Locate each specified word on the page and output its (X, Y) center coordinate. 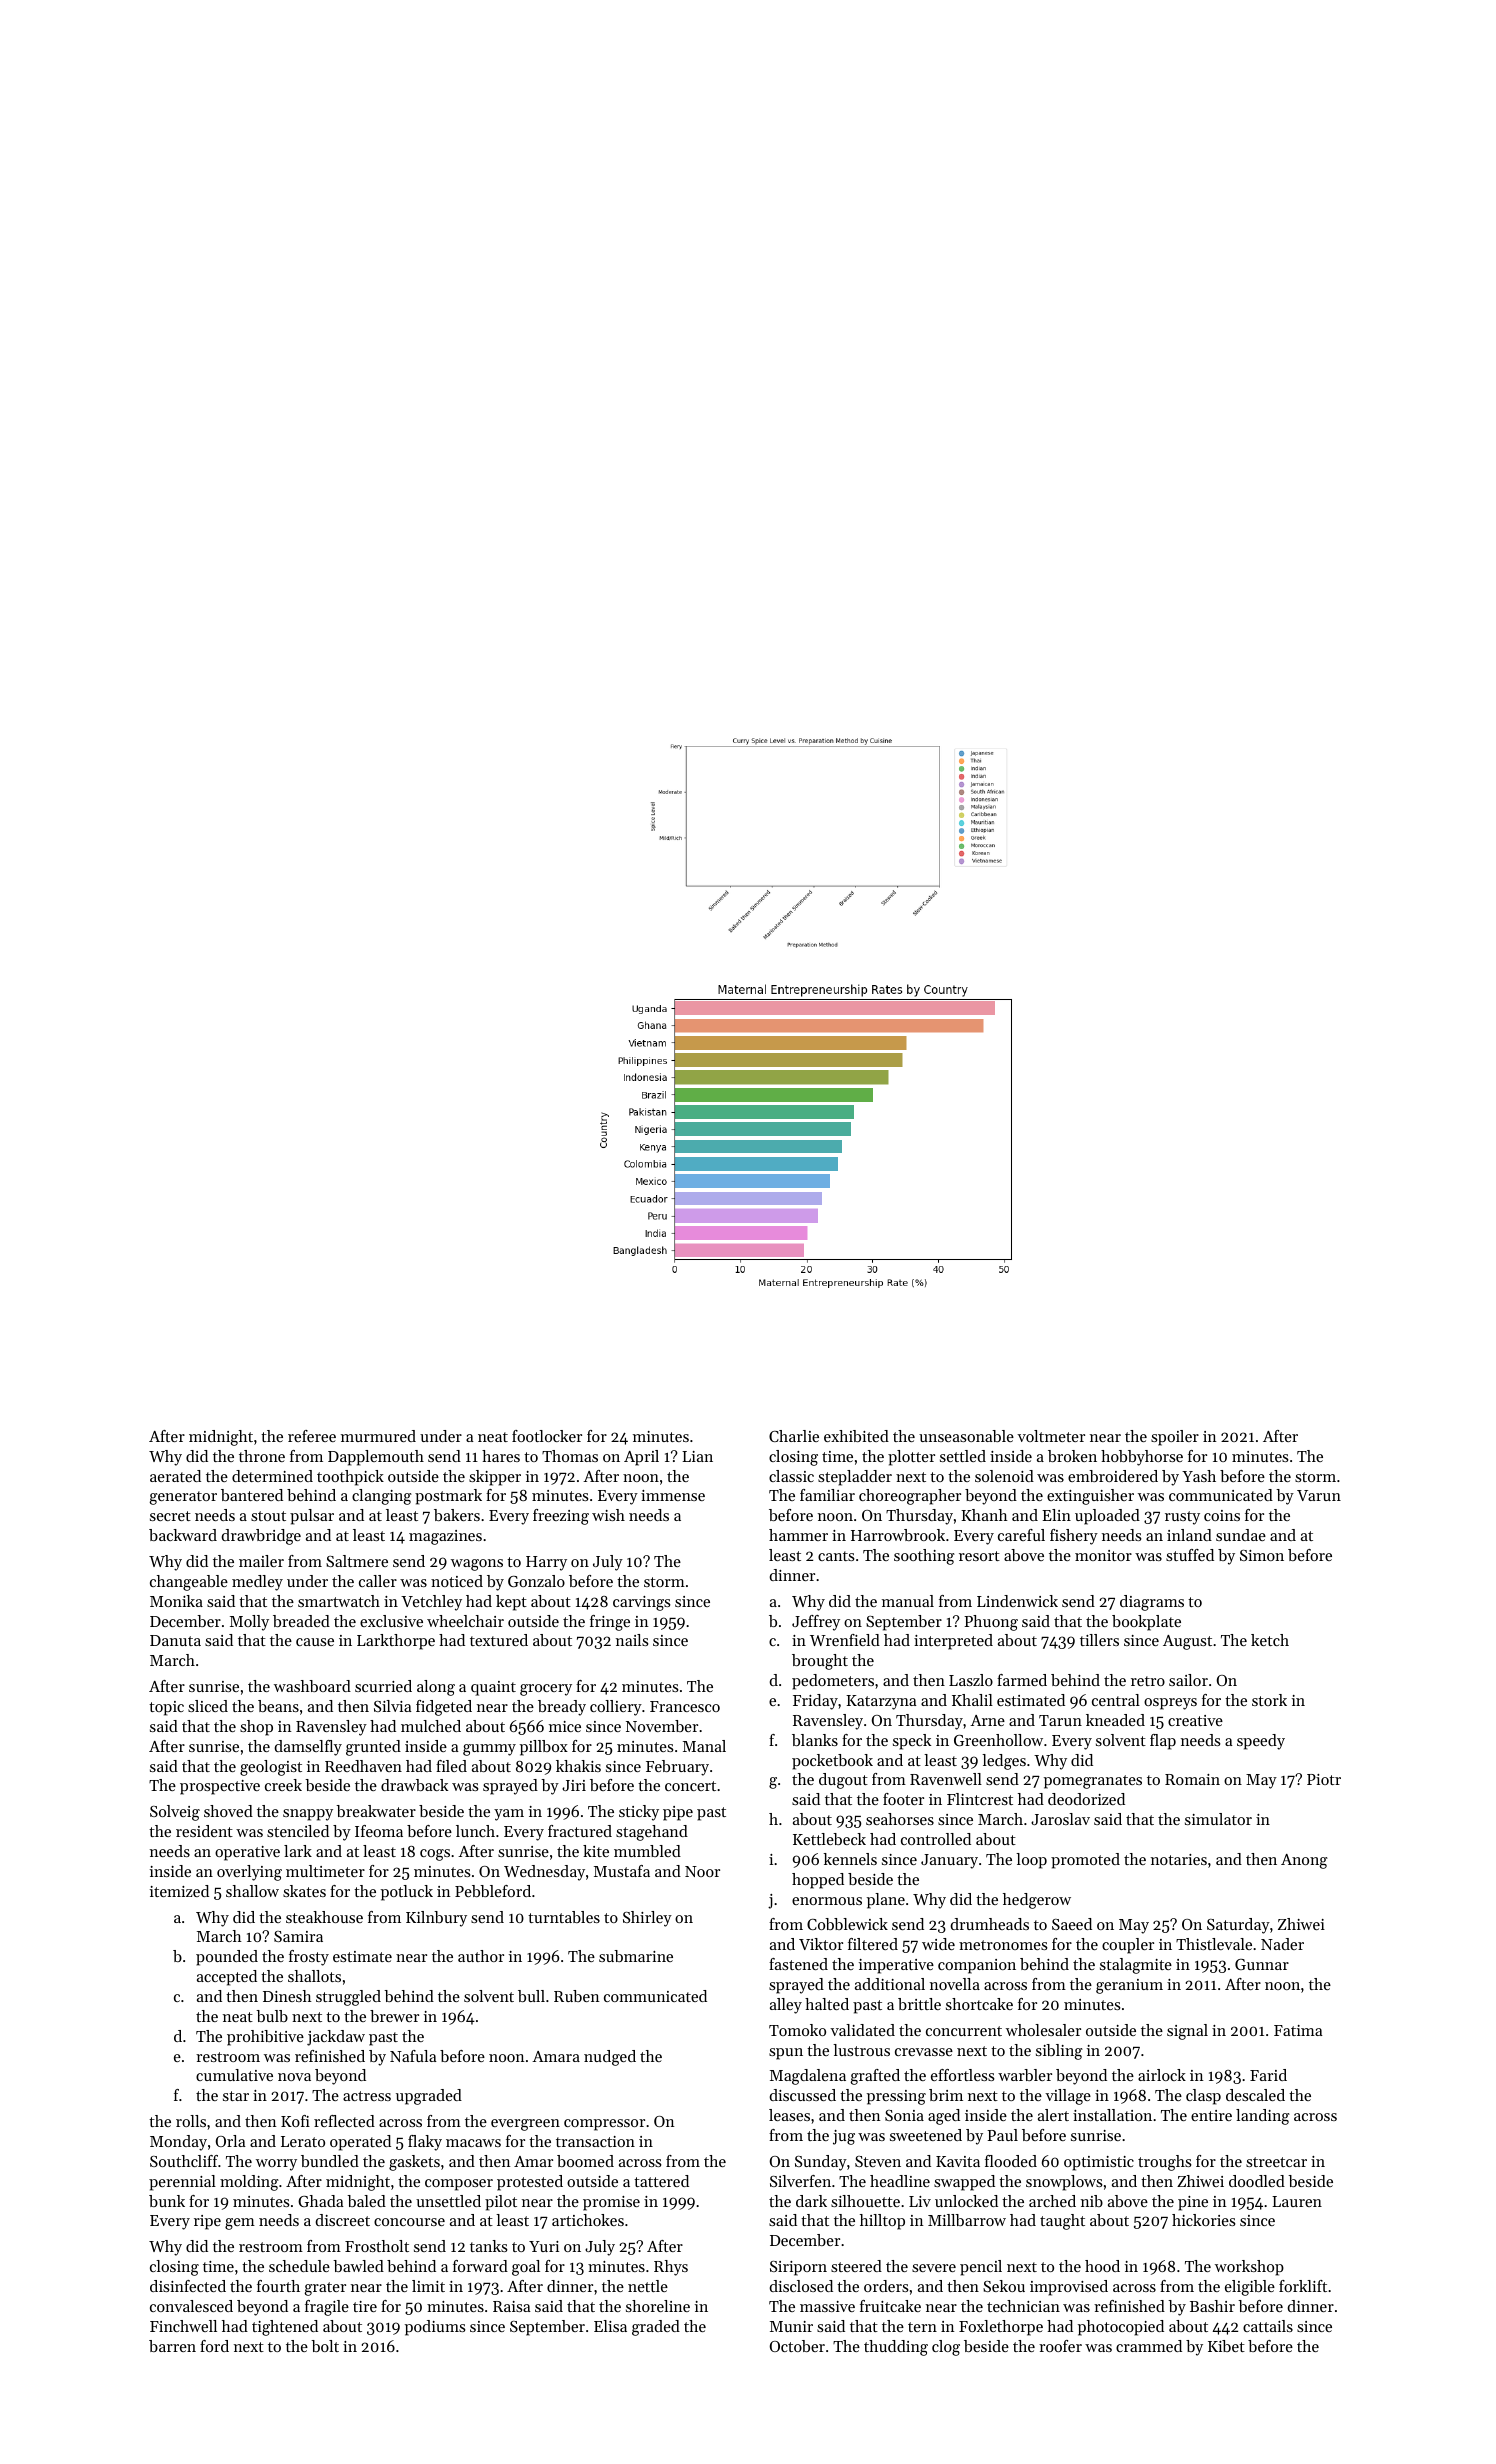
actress (367, 2096)
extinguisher (1090, 1497)
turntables (564, 1917)
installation (1112, 2115)
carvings (642, 1603)
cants (836, 1556)
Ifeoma (379, 1831)
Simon (1262, 1555)
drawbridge (261, 1537)
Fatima (1298, 2030)
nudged (610, 2058)
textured (499, 1640)
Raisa (512, 2306)
